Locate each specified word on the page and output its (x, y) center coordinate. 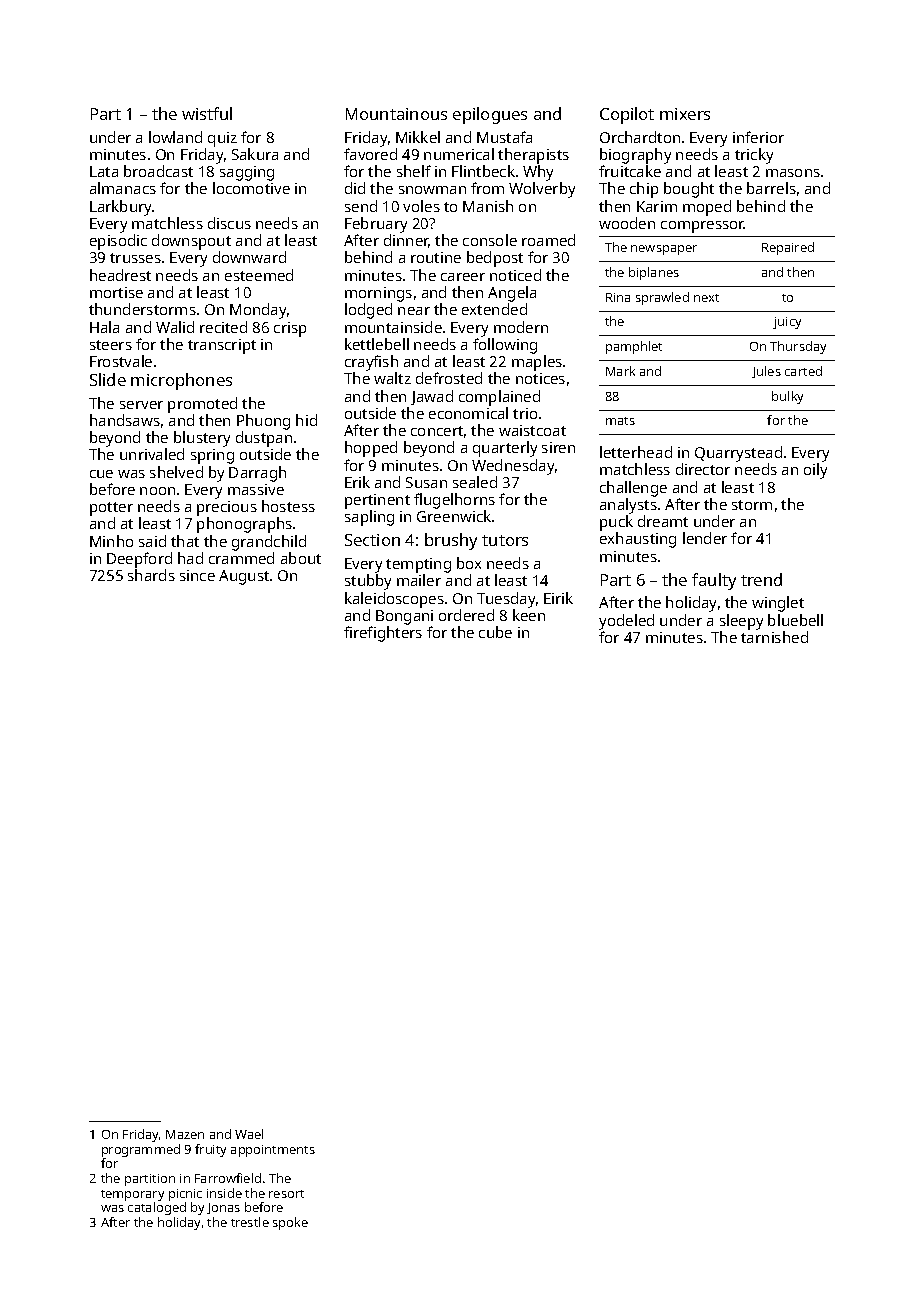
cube (495, 632)
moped (707, 208)
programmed (141, 1150)
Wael (249, 1134)
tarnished (774, 637)
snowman (432, 190)
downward (249, 257)
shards (151, 575)
